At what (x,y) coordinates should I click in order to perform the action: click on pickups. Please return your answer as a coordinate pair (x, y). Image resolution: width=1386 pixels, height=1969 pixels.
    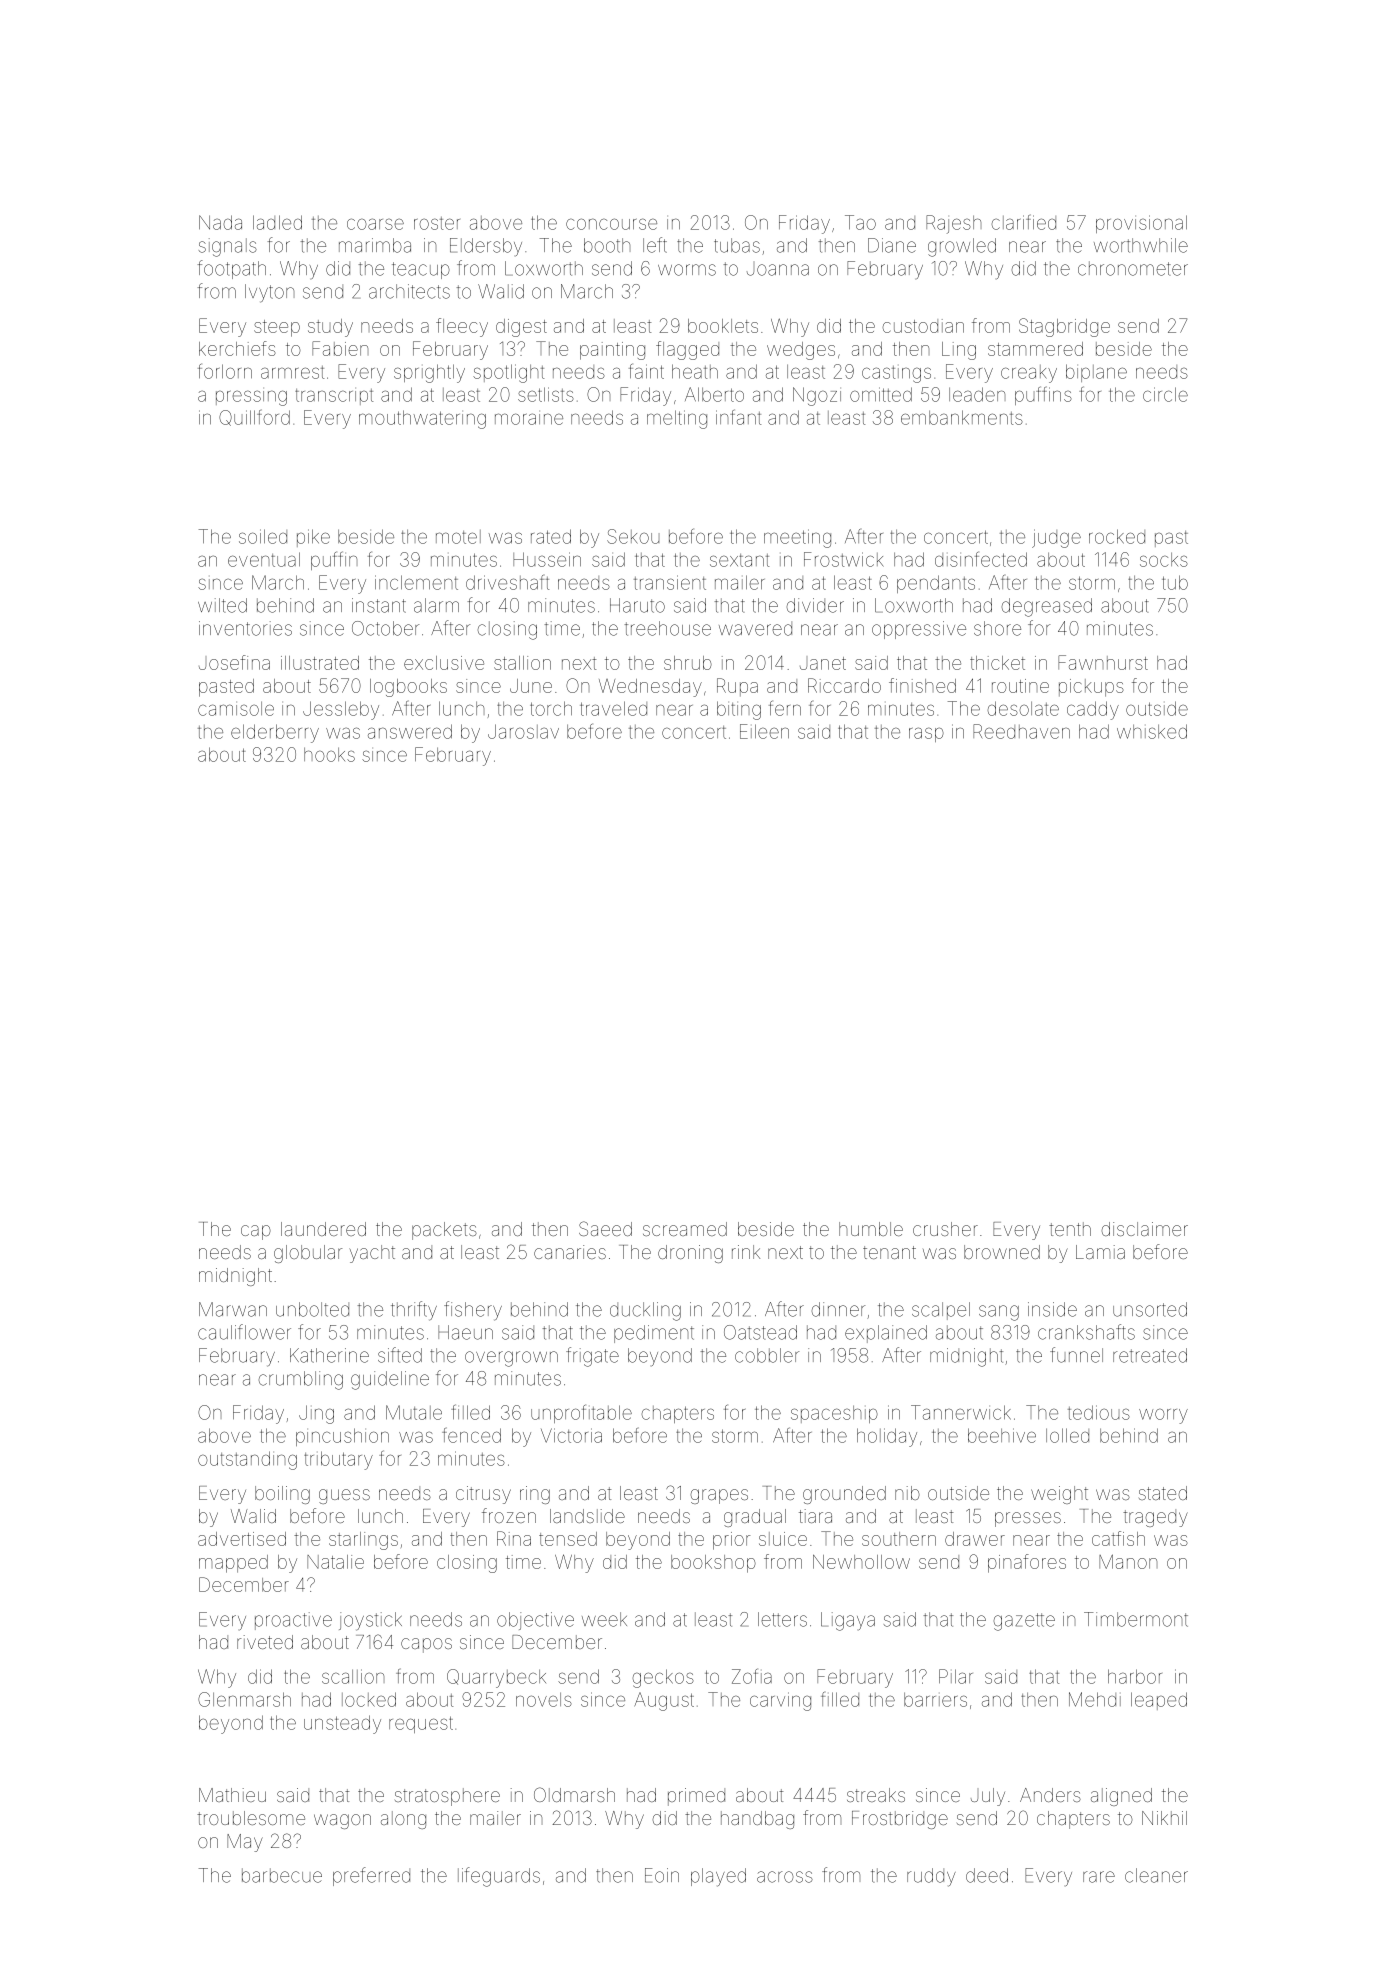
    Looking at the image, I should click on (1091, 688).
